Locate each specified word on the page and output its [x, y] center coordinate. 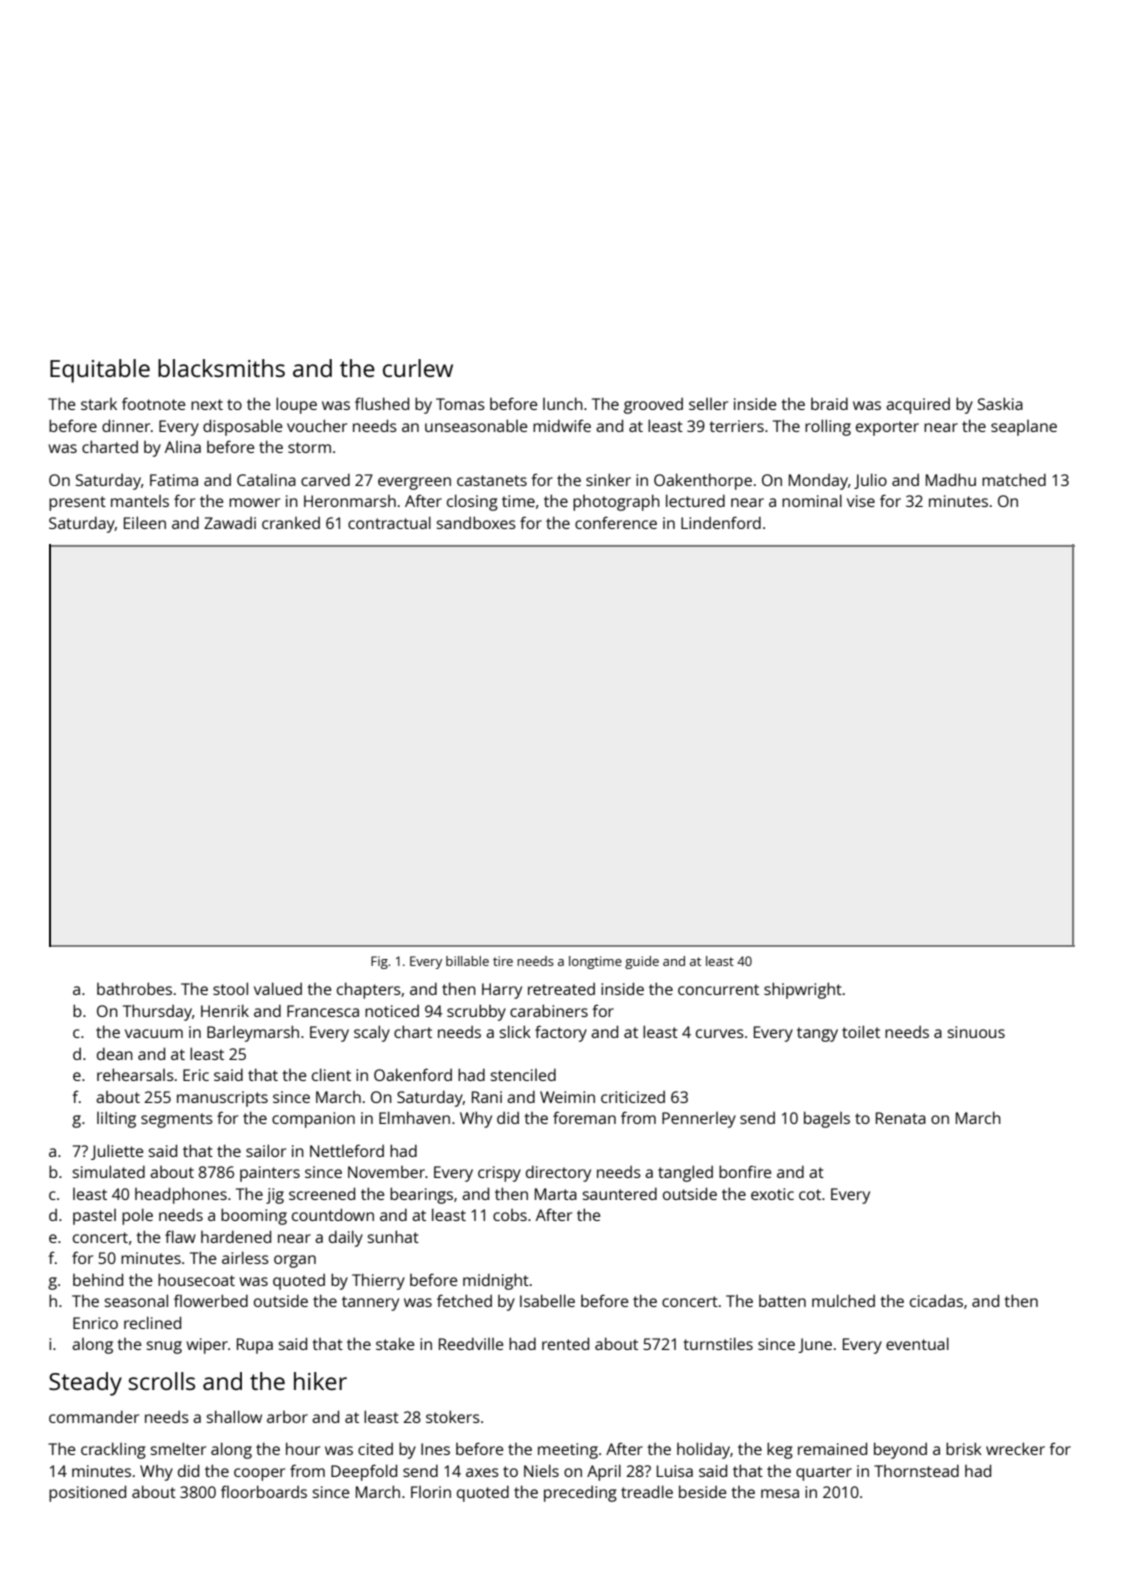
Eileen [145, 522]
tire [503, 961]
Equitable [100, 371]
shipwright [803, 990]
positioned [87, 1493]
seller [708, 404]
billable [467, 961]
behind [98, 1279]
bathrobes [134, 988]
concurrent [718, 989]
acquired [918, 406]
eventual [917, 1343]
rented [565, 1343]
